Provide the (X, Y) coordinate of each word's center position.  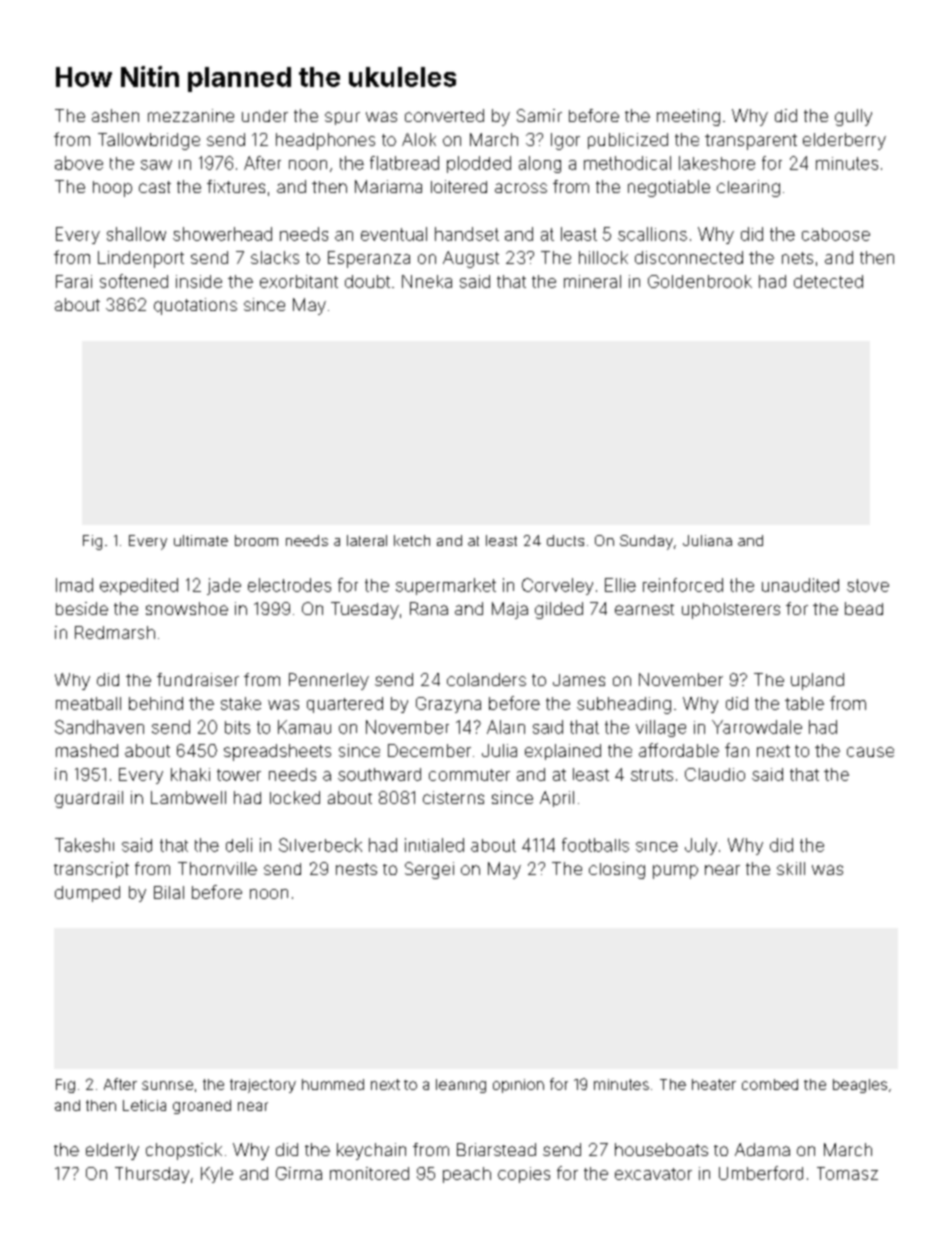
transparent (751, 142)
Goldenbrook (700, 281)
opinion (518, 1086)
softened (134, 281)
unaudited (800, 585)
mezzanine (191, 115)
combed (770, 1084)
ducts (565, 540)
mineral (592, 281)
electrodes (289, 585)
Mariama (388, 186)
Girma (299, 1173)
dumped (87, 894)
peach (467, 1175)
